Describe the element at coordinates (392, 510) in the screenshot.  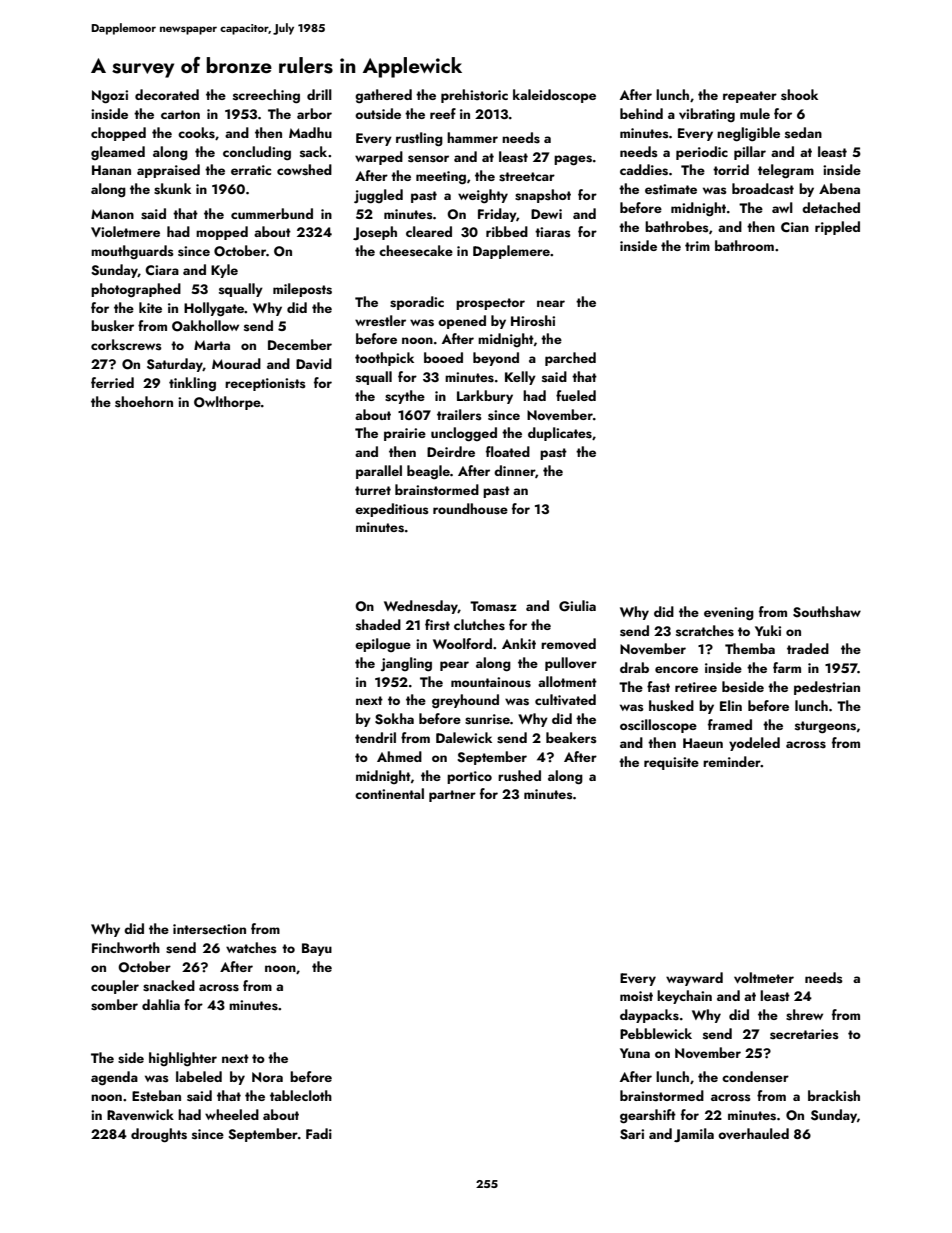
I see `expeditious` at that location.
